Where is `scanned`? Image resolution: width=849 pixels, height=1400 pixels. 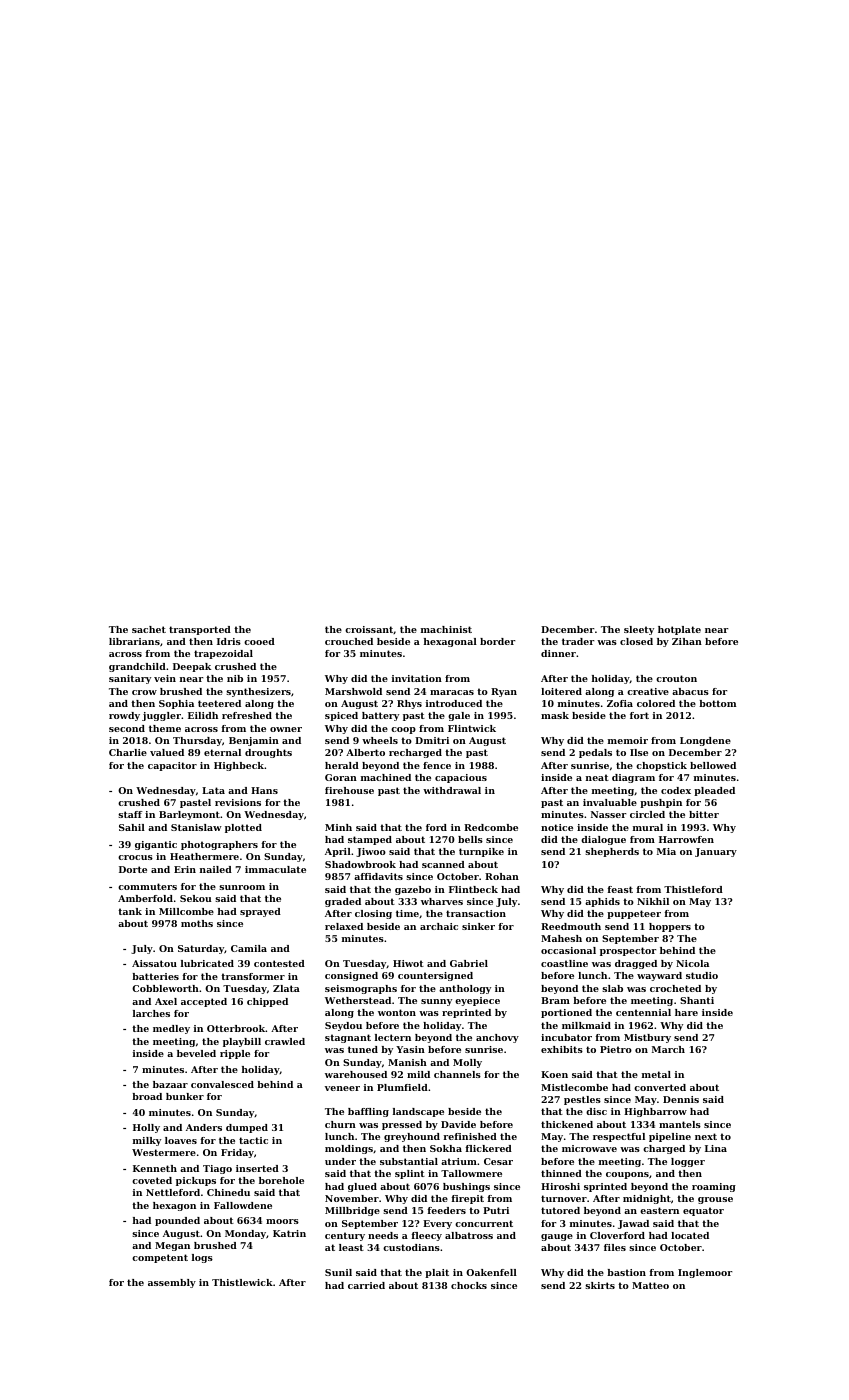
scanned is located at coordinates (443, 864).
